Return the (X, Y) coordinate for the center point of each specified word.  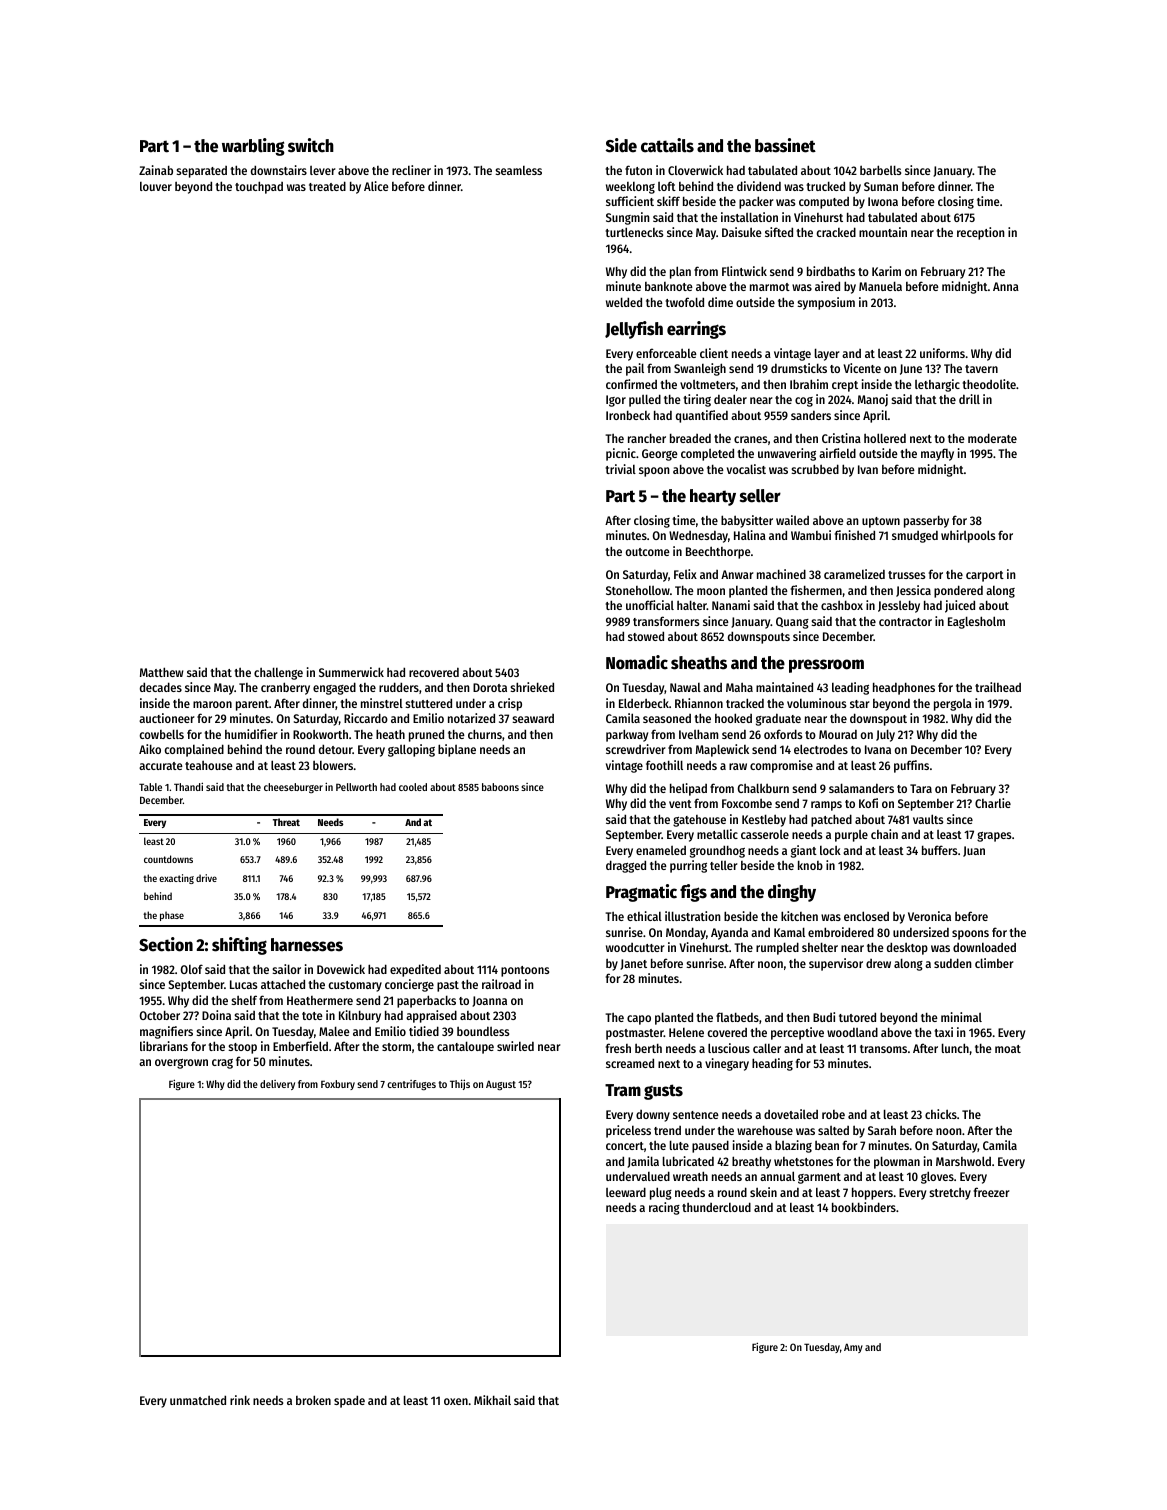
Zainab (156, 170)
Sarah (882, 1130)
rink (240, 1400)
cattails (667, 145)
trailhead (998, 687)
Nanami (731, 605)
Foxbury (338, 1085)
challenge (278, 673)
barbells (880, 170)
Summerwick (351, 672)
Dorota (490, 687)
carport (985, 576)
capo (639, 1020)
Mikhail (492, 1400)
